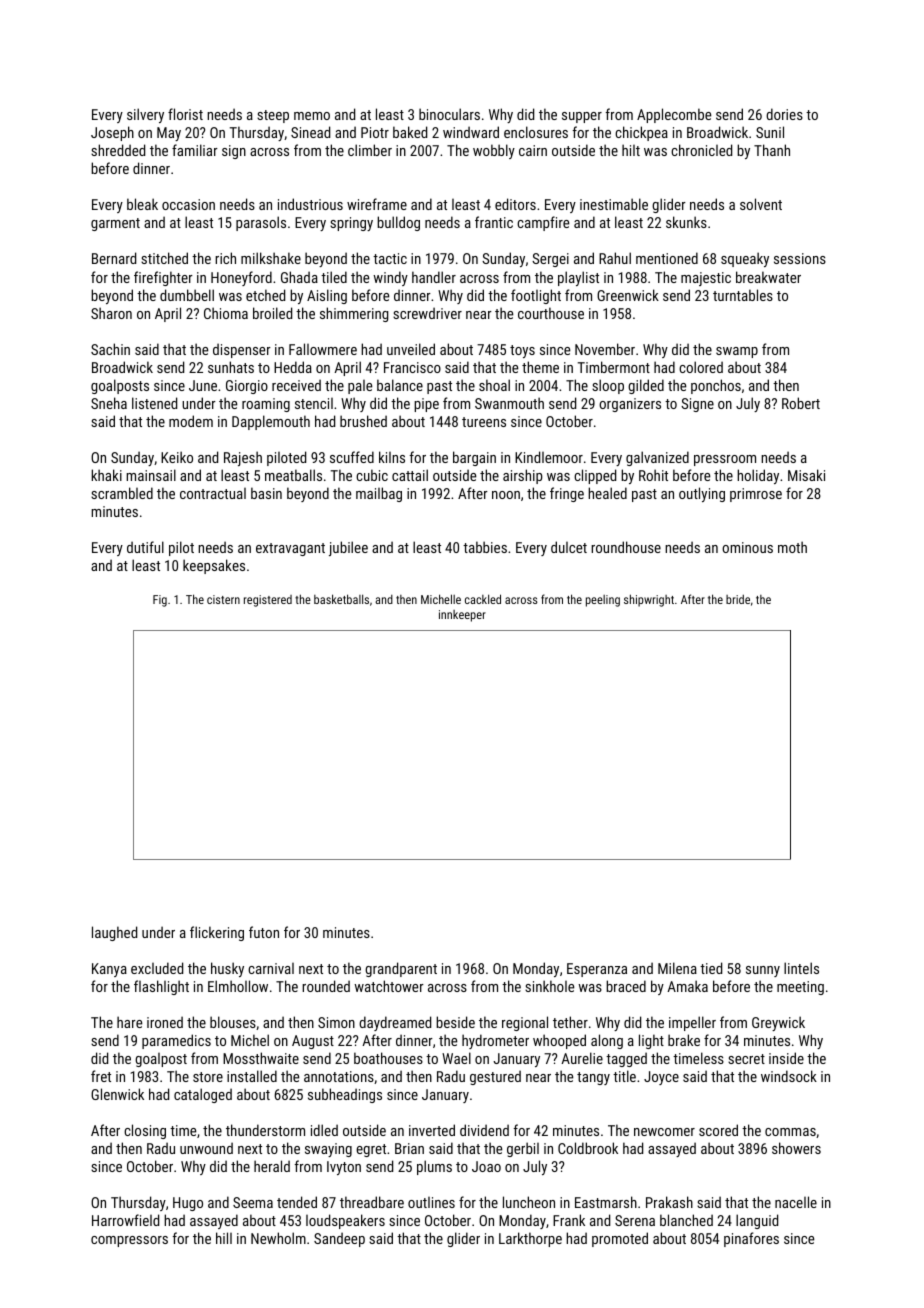 This screenshot has height=1308, width=924. I want to click on Giorgio, so click(247, 387).
